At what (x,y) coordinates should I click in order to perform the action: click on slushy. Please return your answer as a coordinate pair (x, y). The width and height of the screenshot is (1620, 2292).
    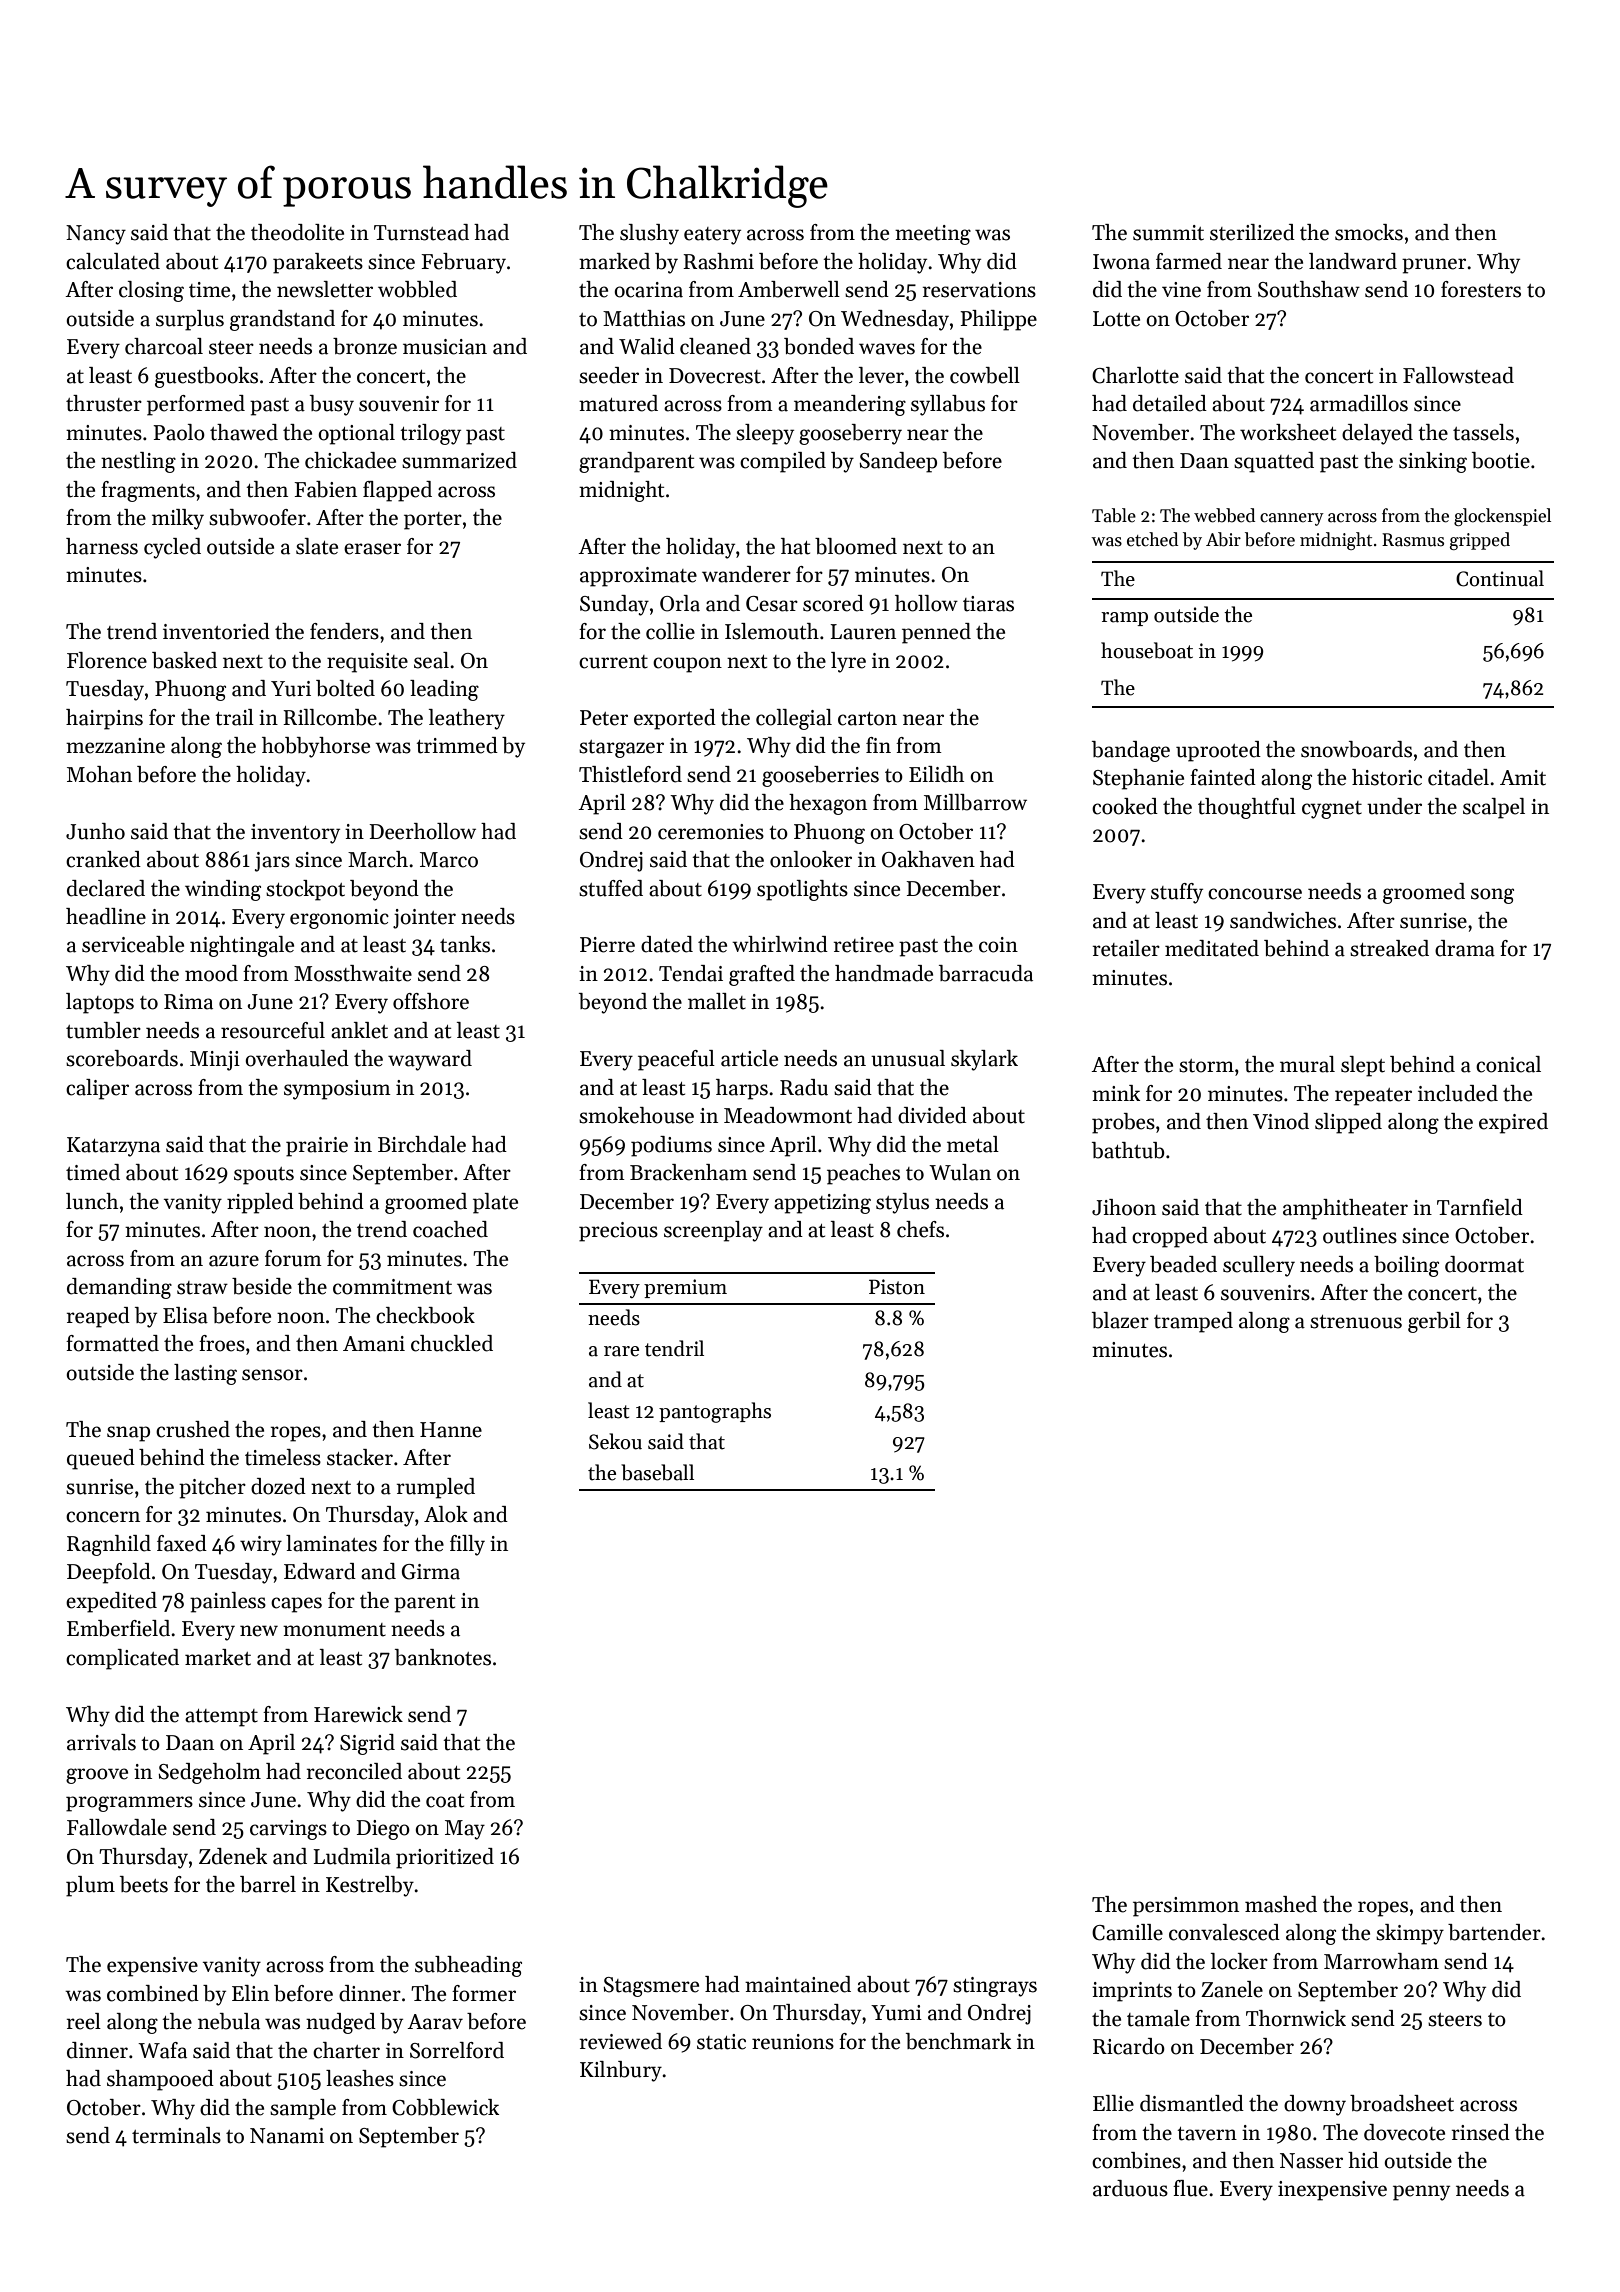
    Looking at the image, I should click on (649, 234).
